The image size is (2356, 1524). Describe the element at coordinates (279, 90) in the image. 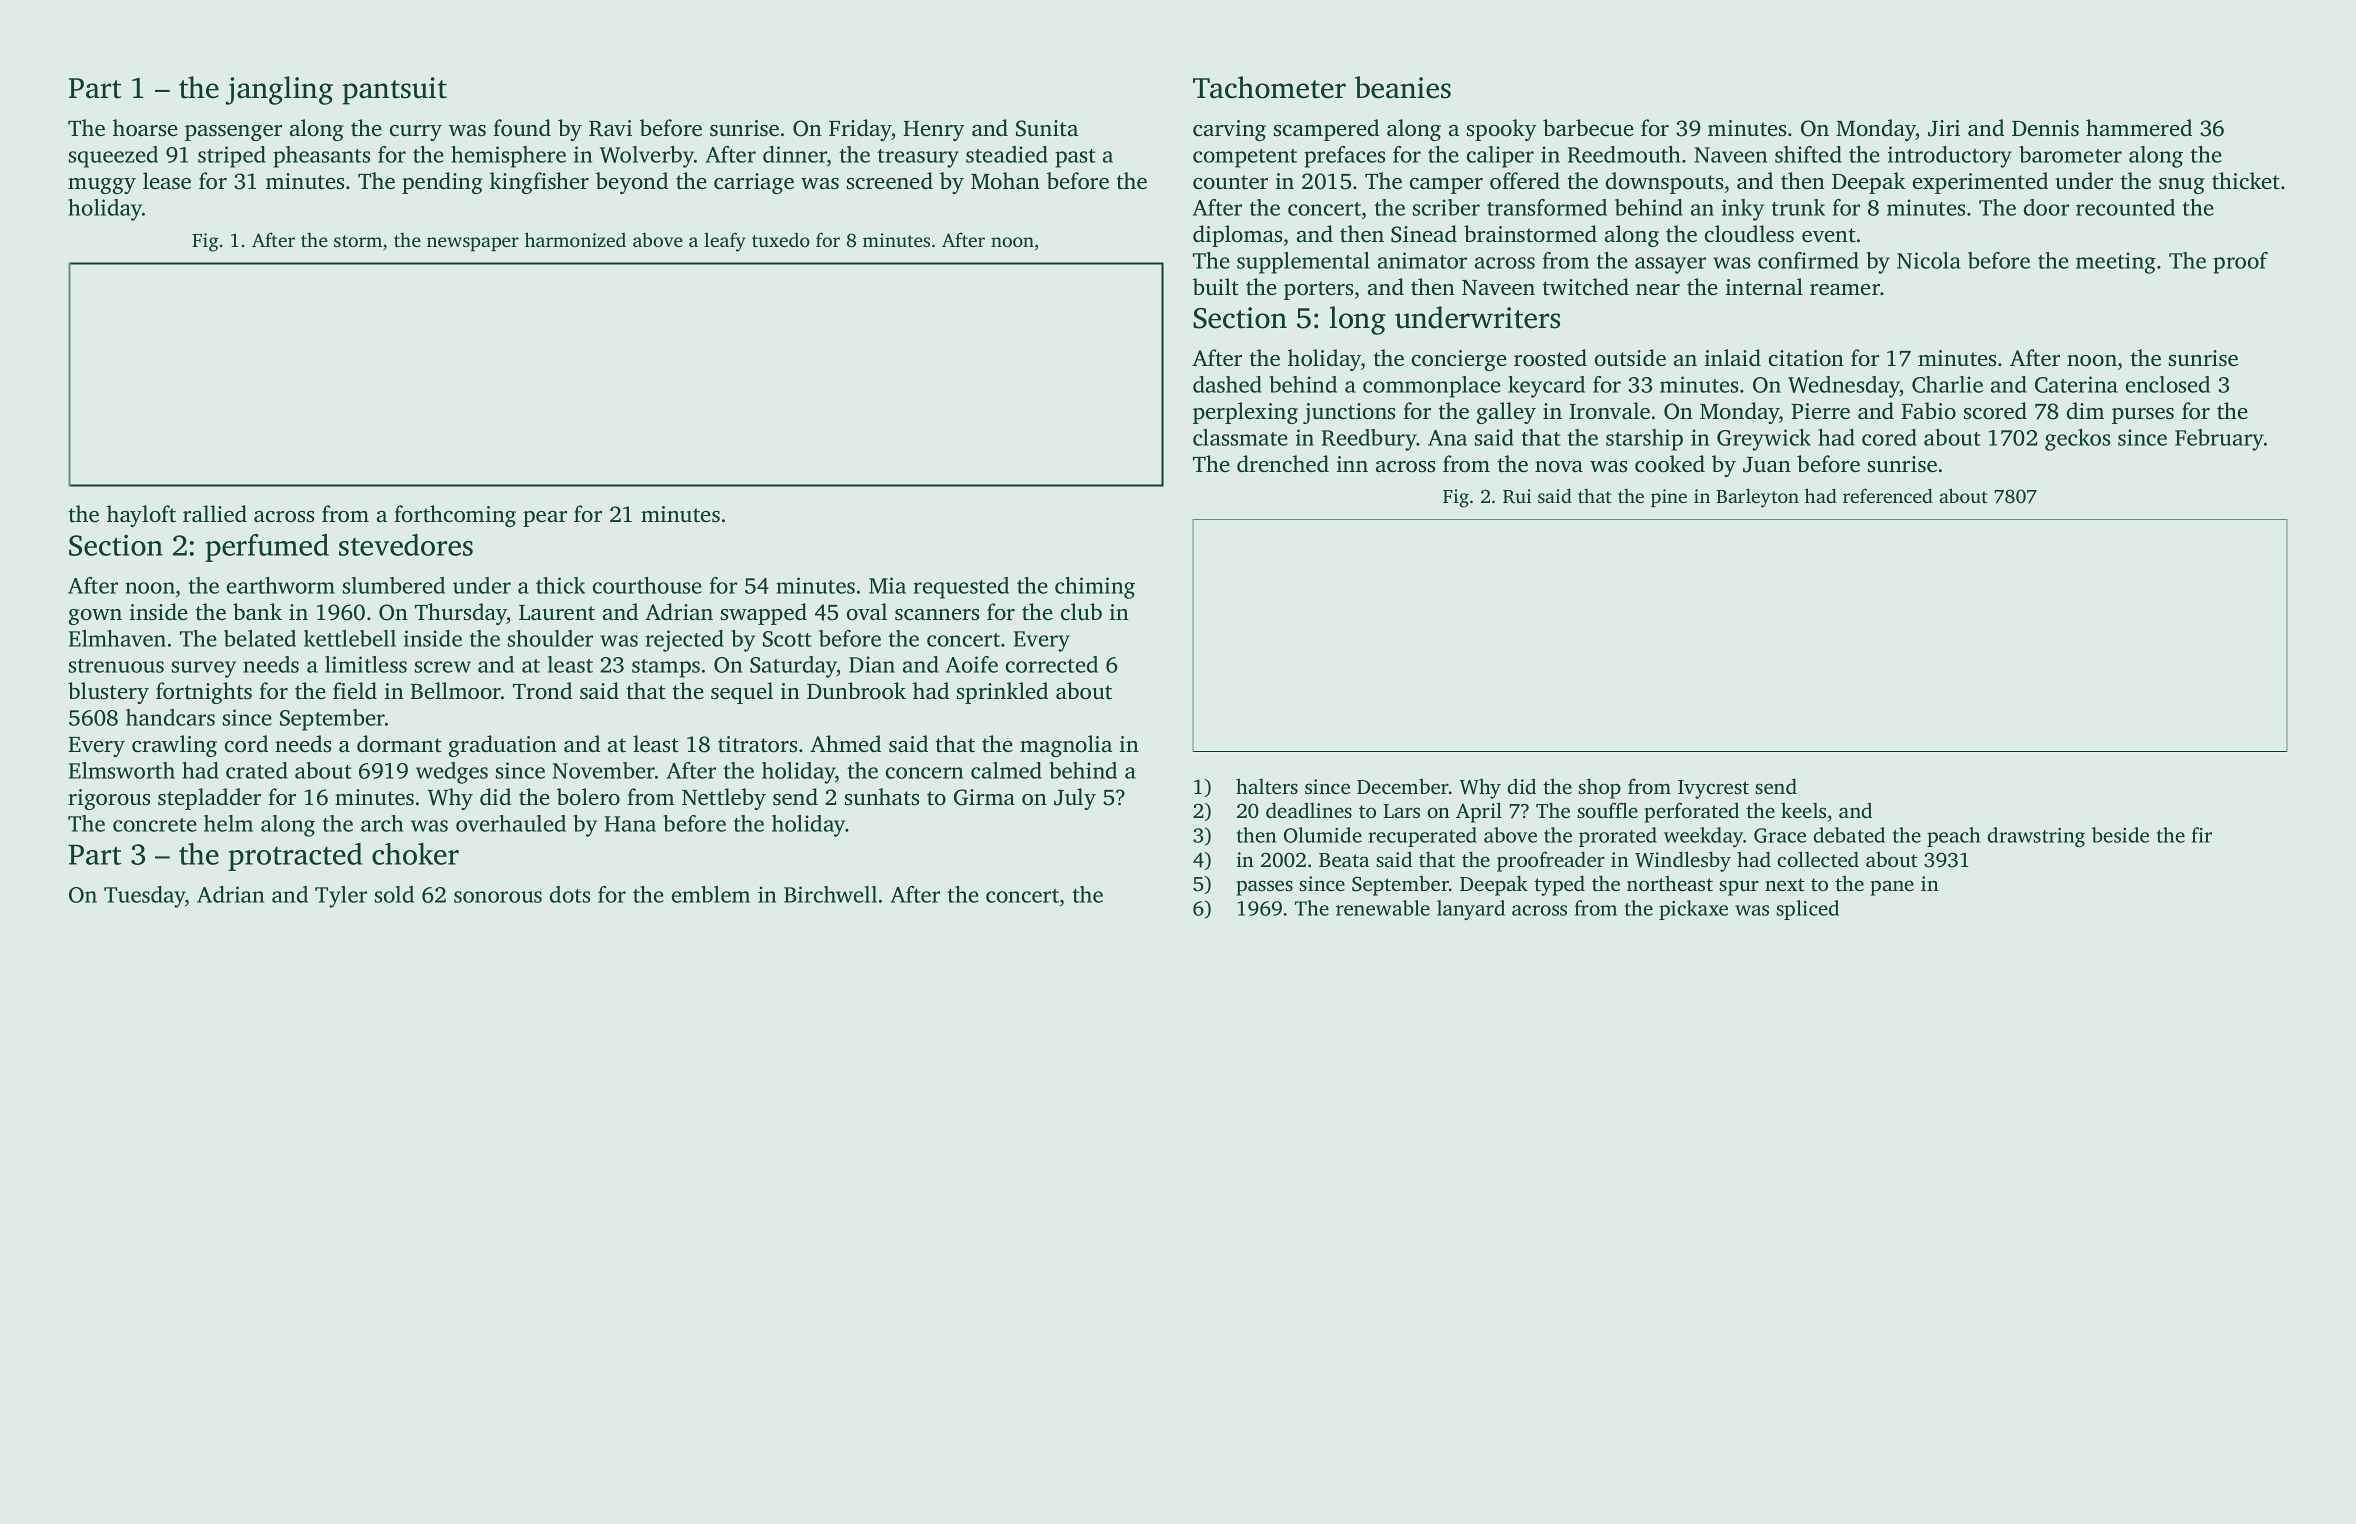

I see `jangling` at that location.
